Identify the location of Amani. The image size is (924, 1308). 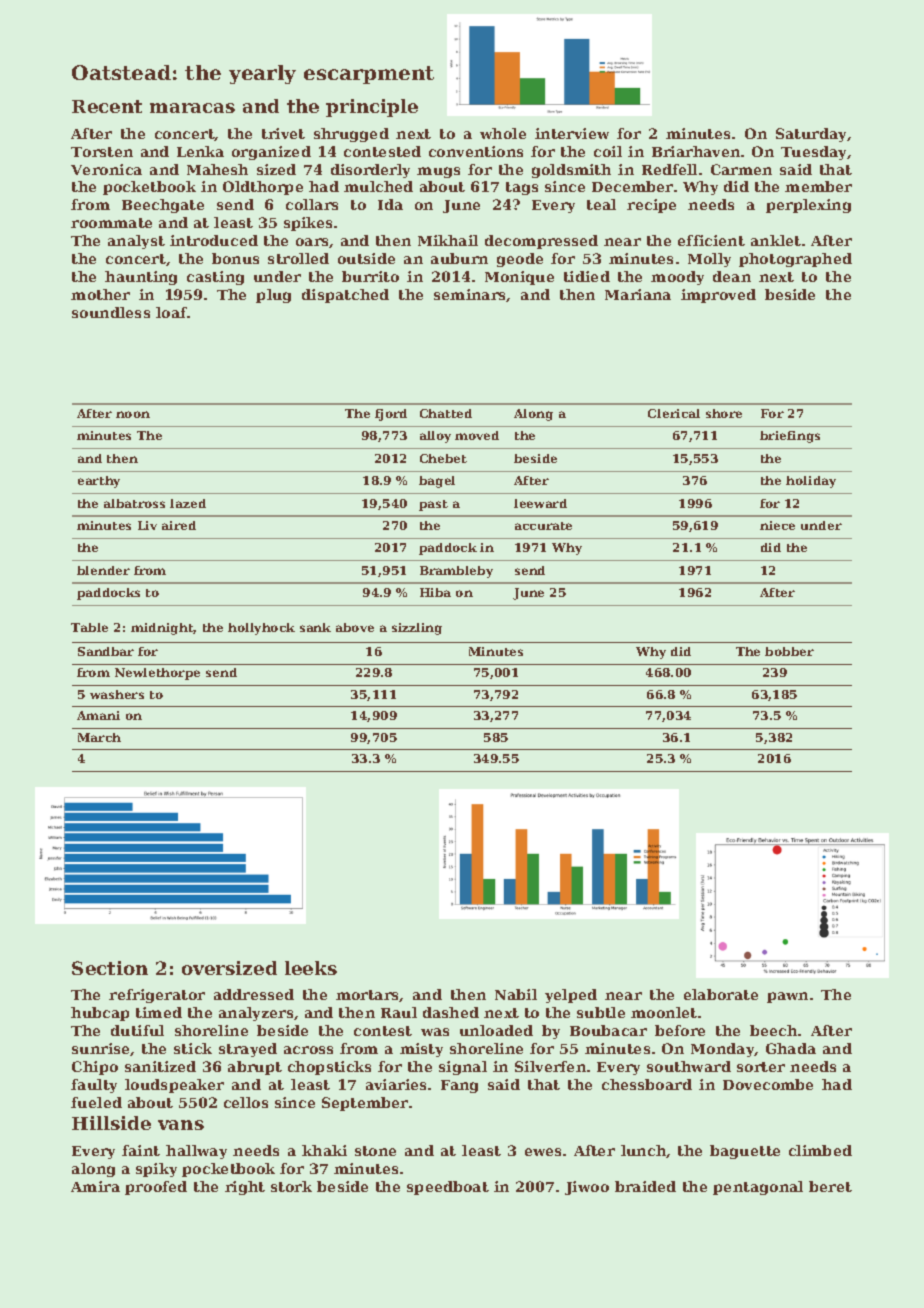
(98, 715).
